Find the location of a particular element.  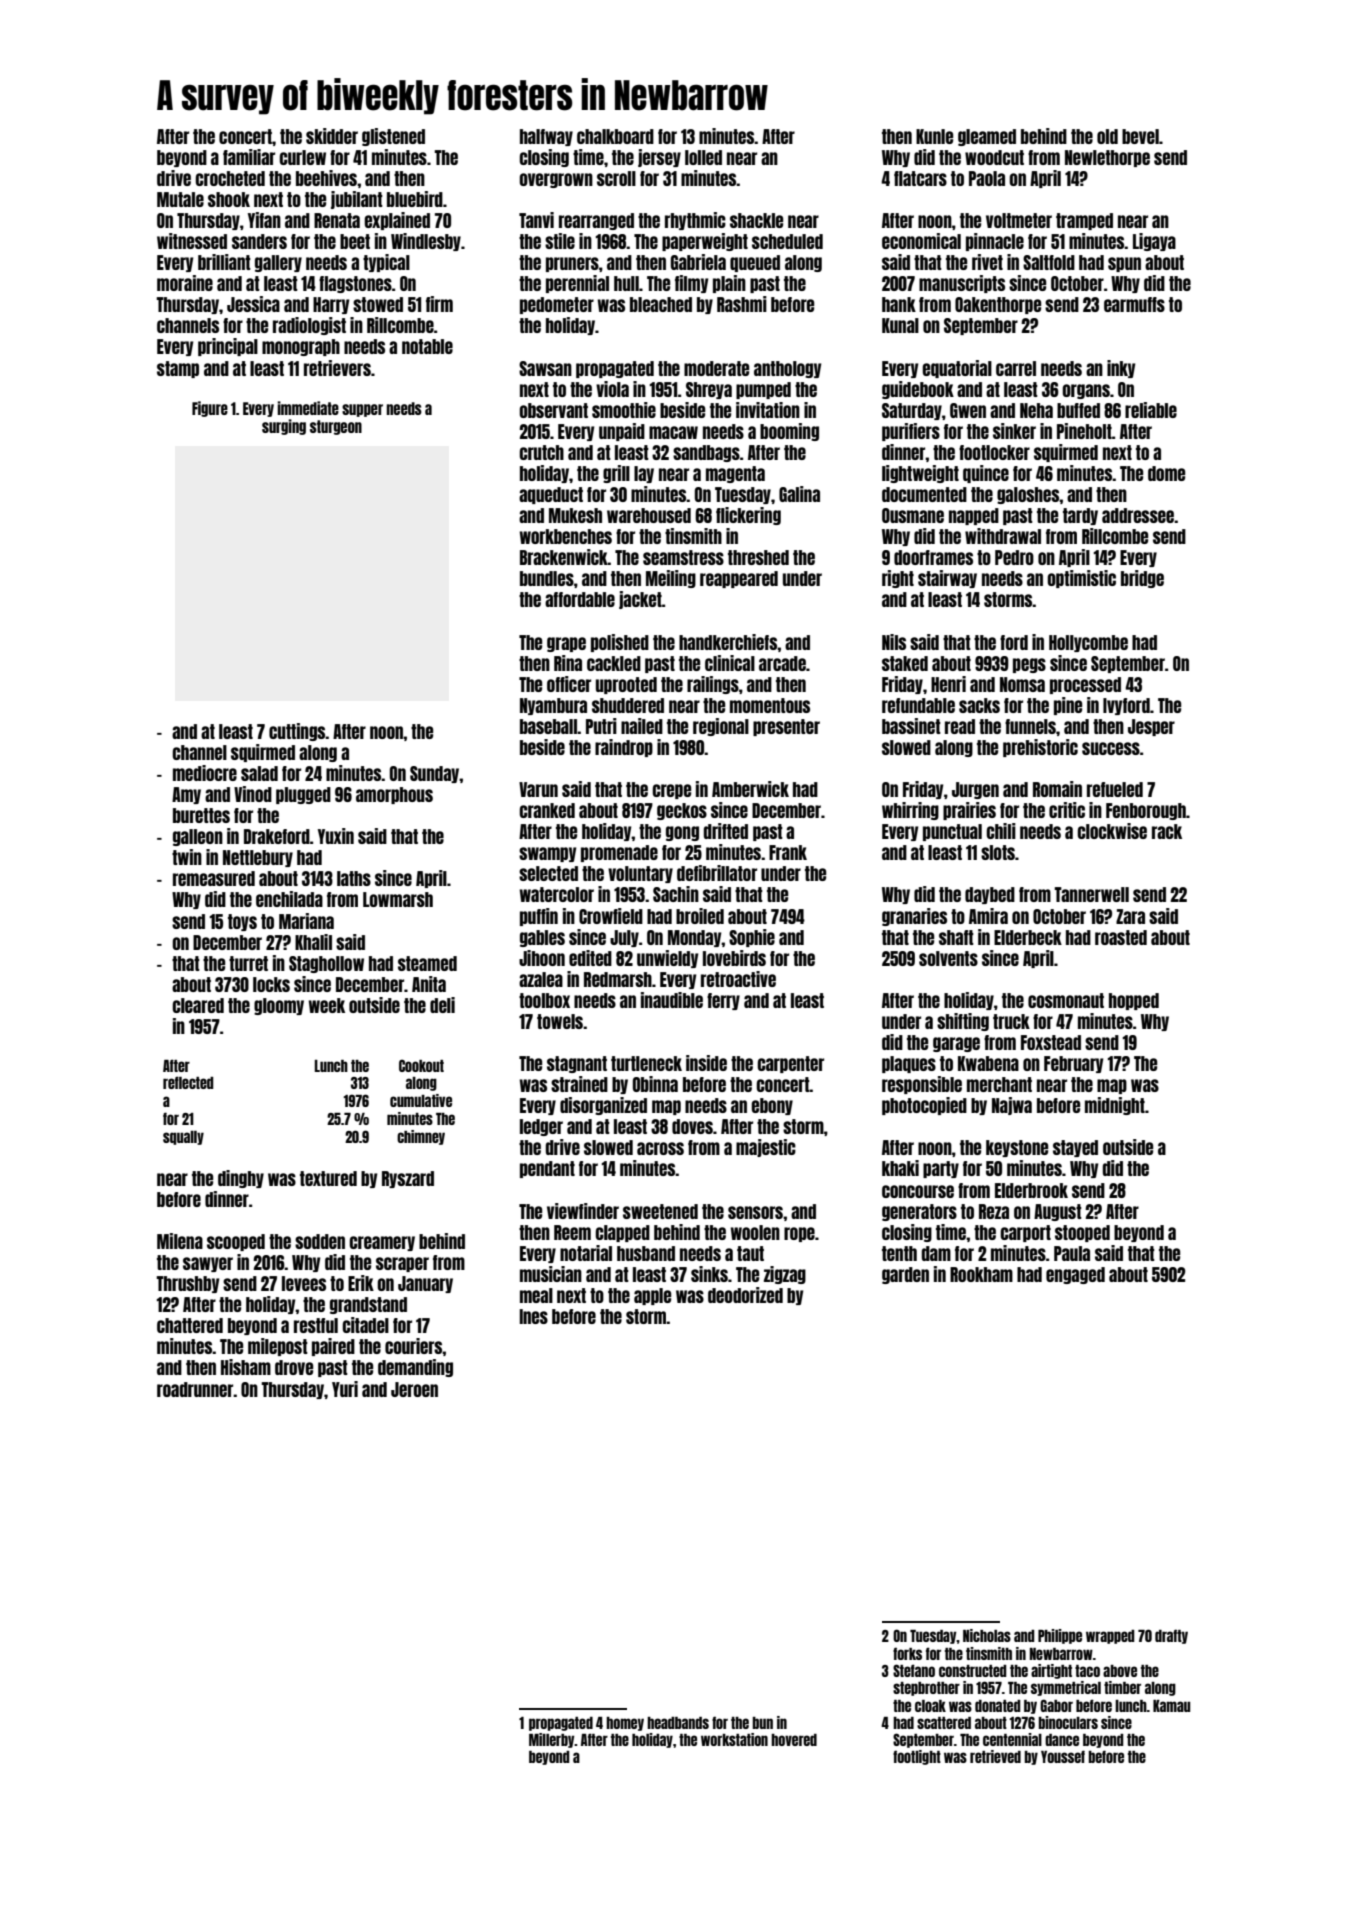

lolled is located at coordinates (703, 157).
